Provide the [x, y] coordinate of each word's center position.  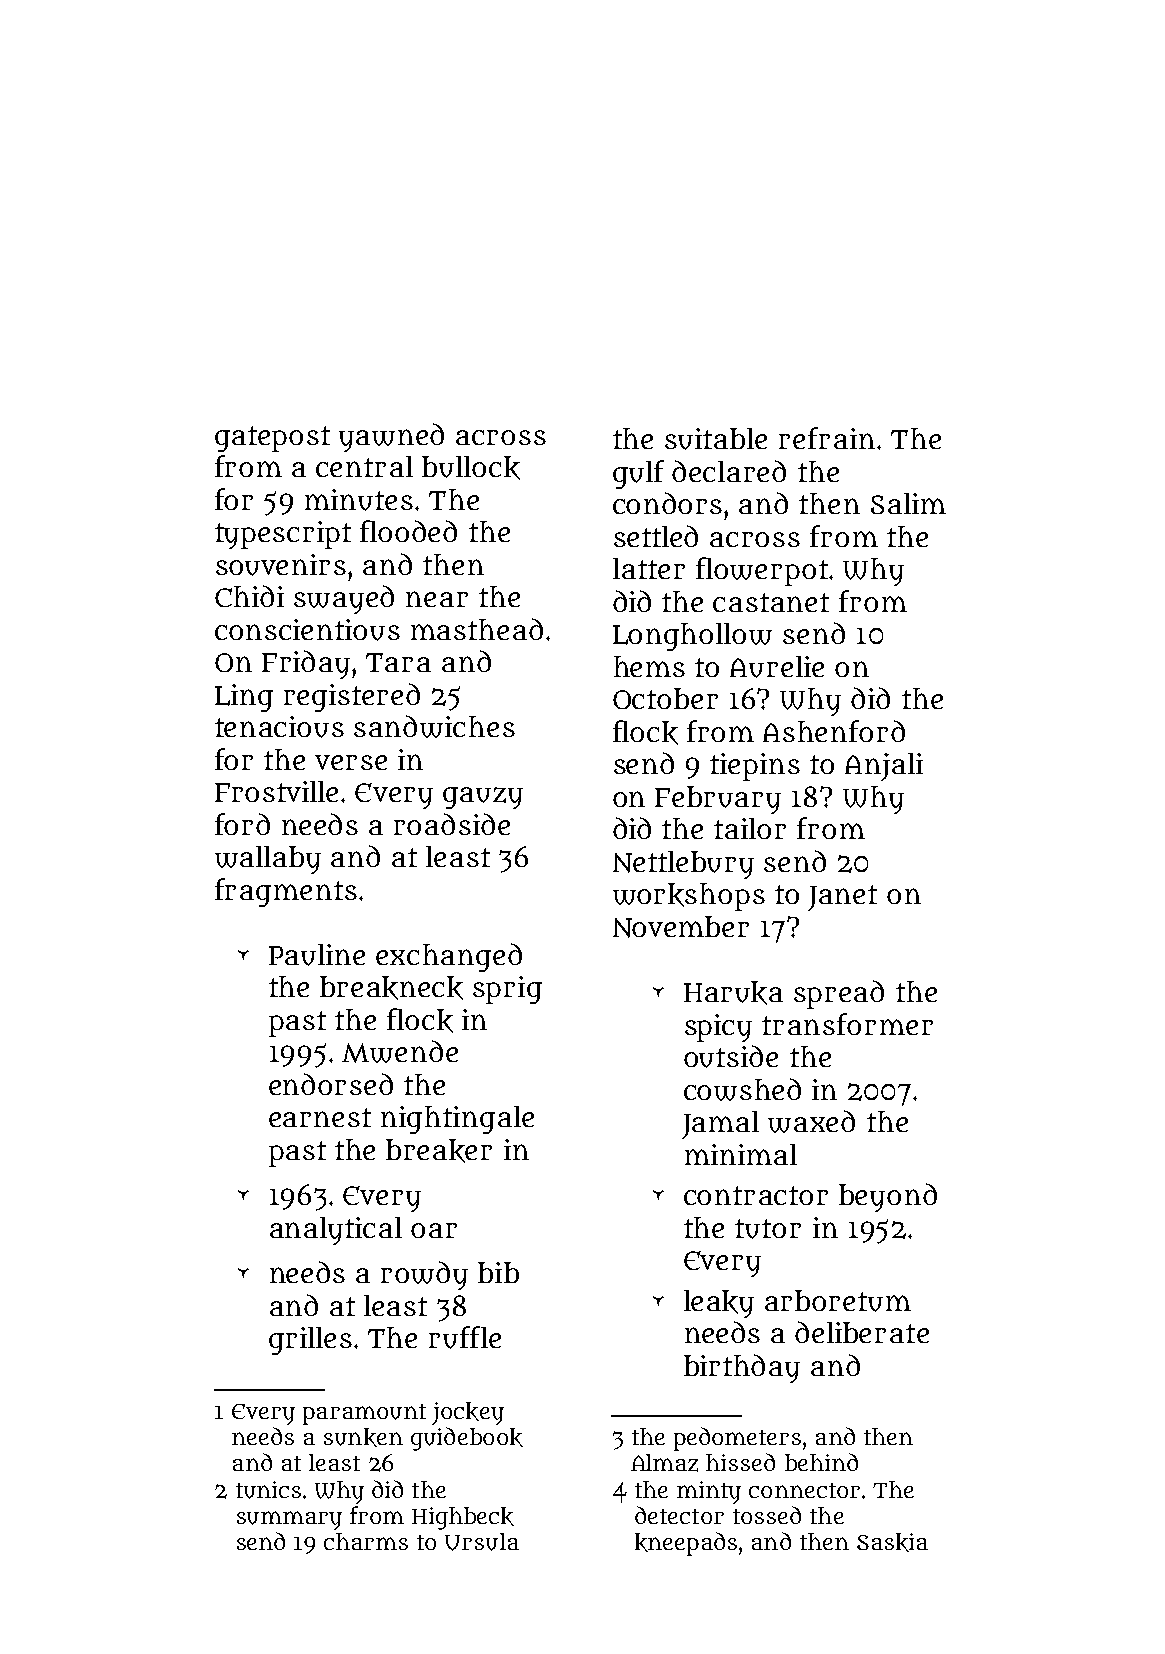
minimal [741, 1154]
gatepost [272, 439]
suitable [716, 439]
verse [351, 762]
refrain [827, 438]
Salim [908, 503]
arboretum [838, 1301]
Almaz [664, 1463]
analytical [336, 1231]
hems [649, 666]
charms [366, 1541]
